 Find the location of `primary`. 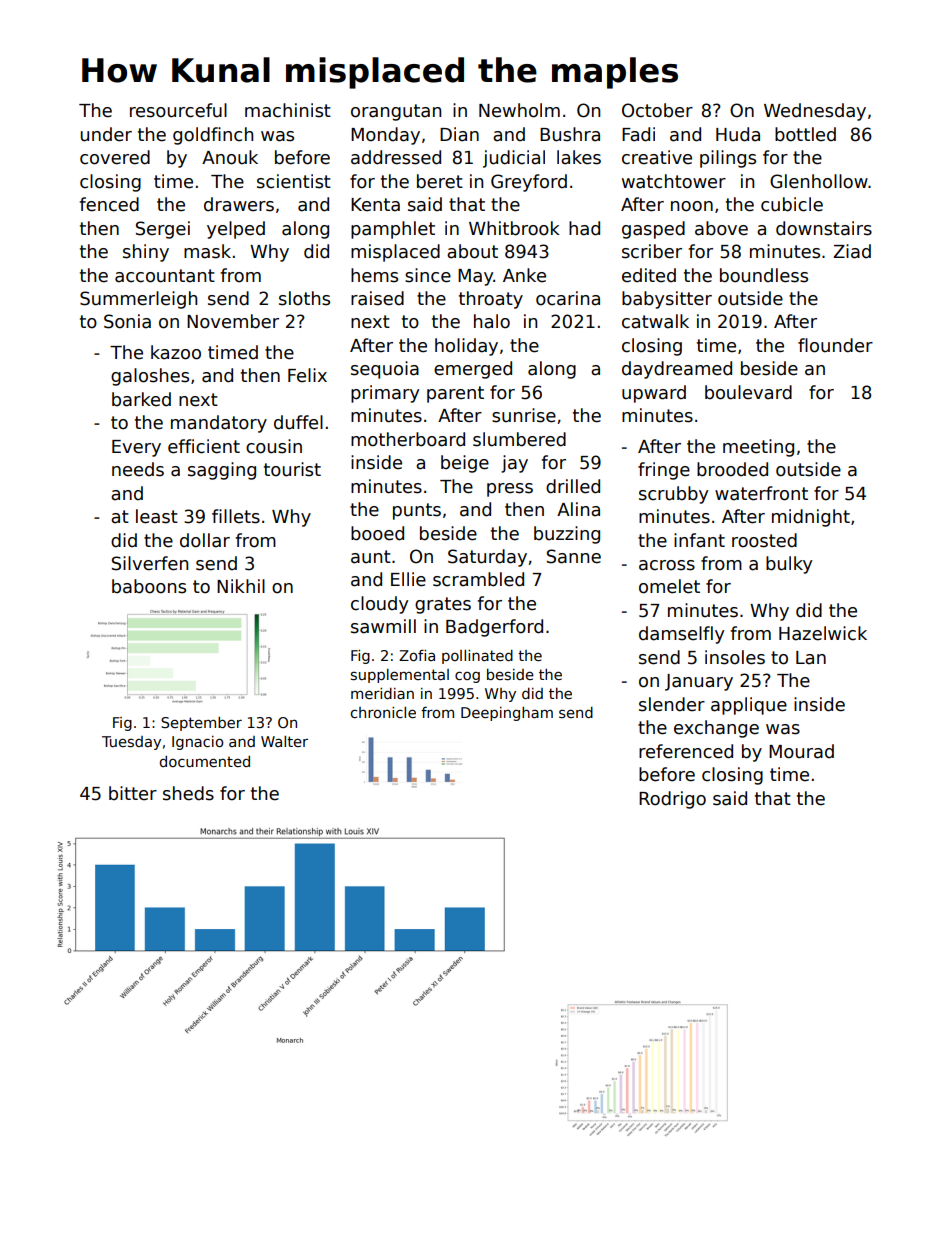

primary is located at coordinates (385, 394).
